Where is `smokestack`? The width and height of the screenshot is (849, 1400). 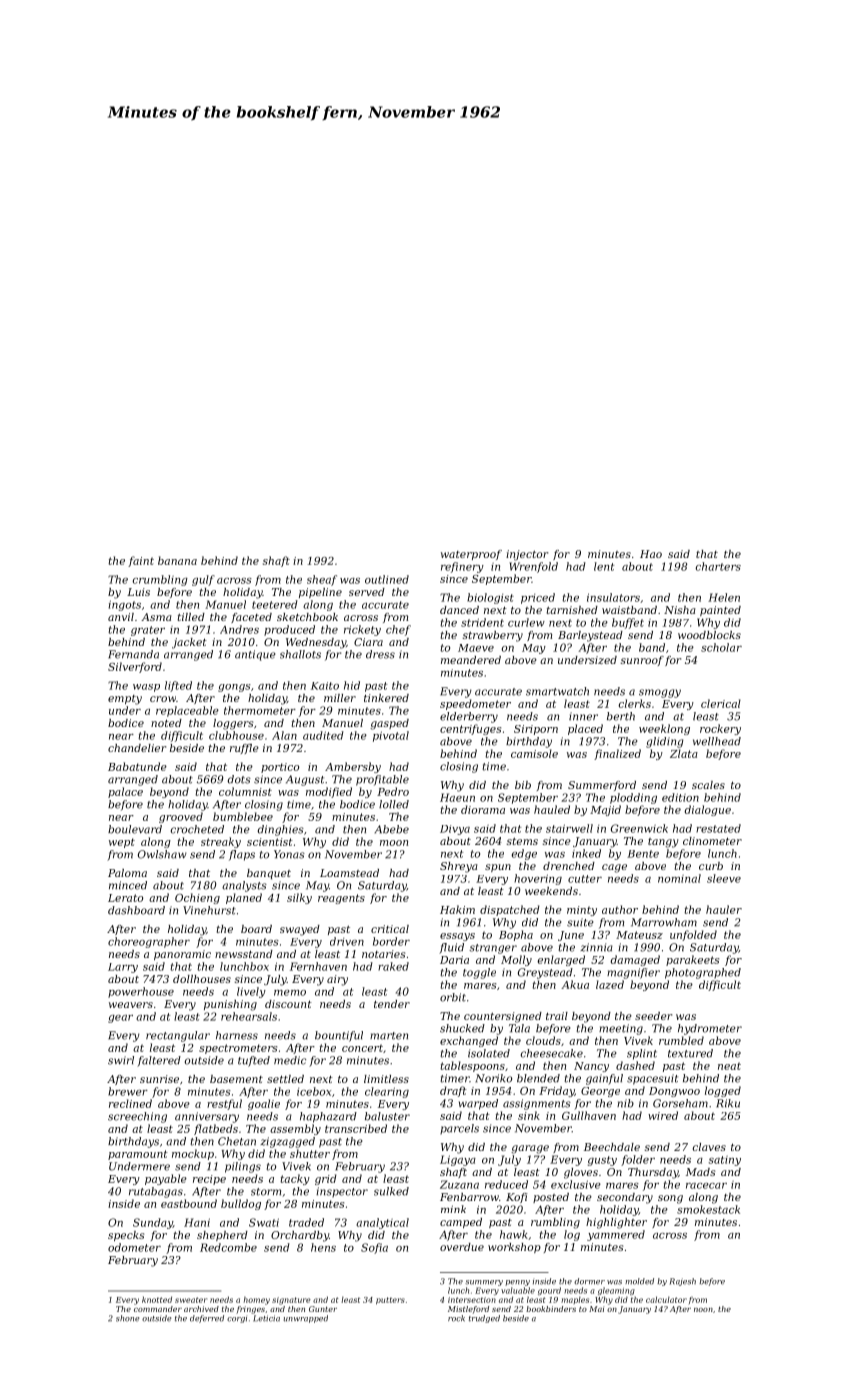 smokestack is located at coordinates (708, 1209).
